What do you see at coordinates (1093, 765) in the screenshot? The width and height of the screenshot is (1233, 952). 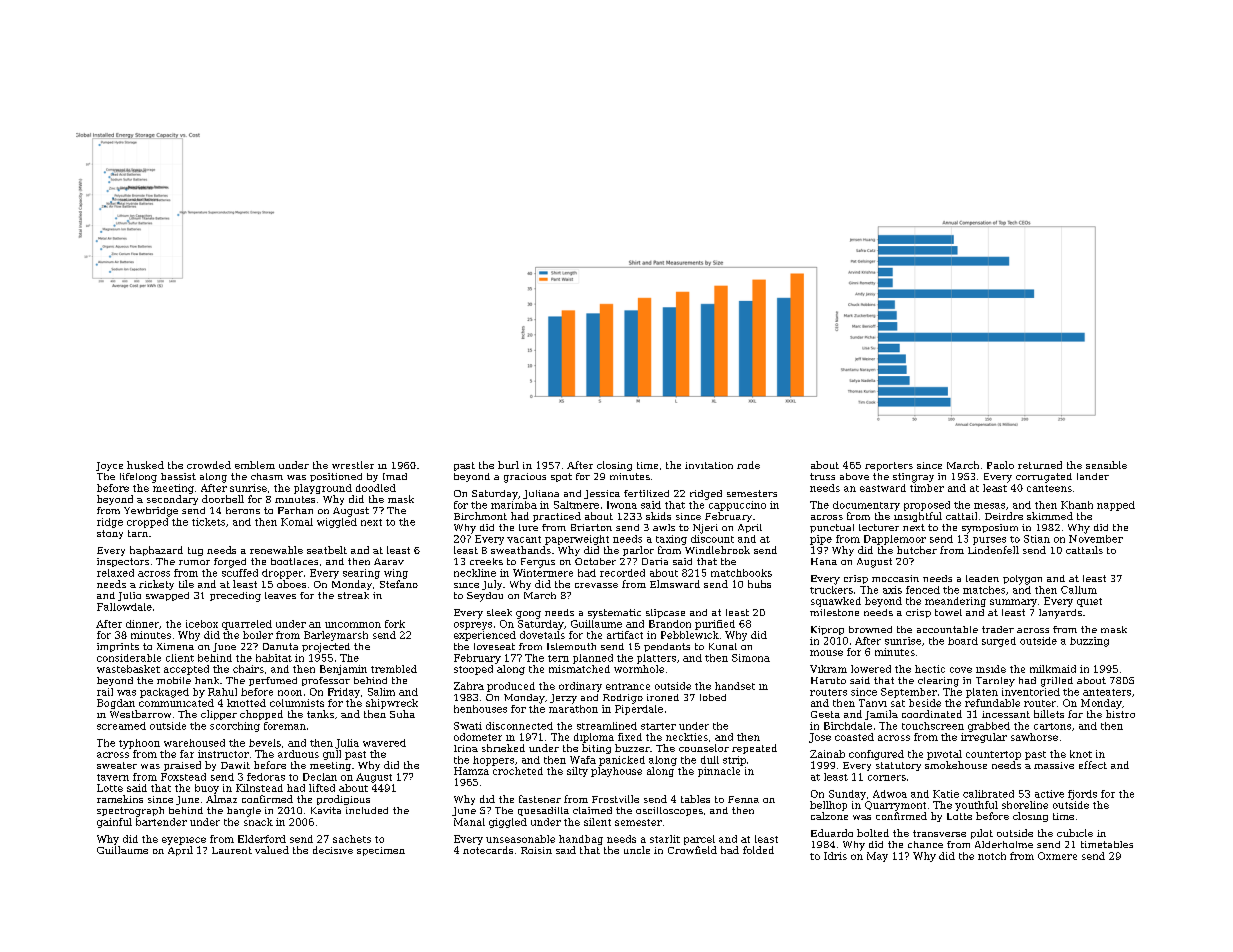 I see `effect` at bounding box center [1093, 765].
